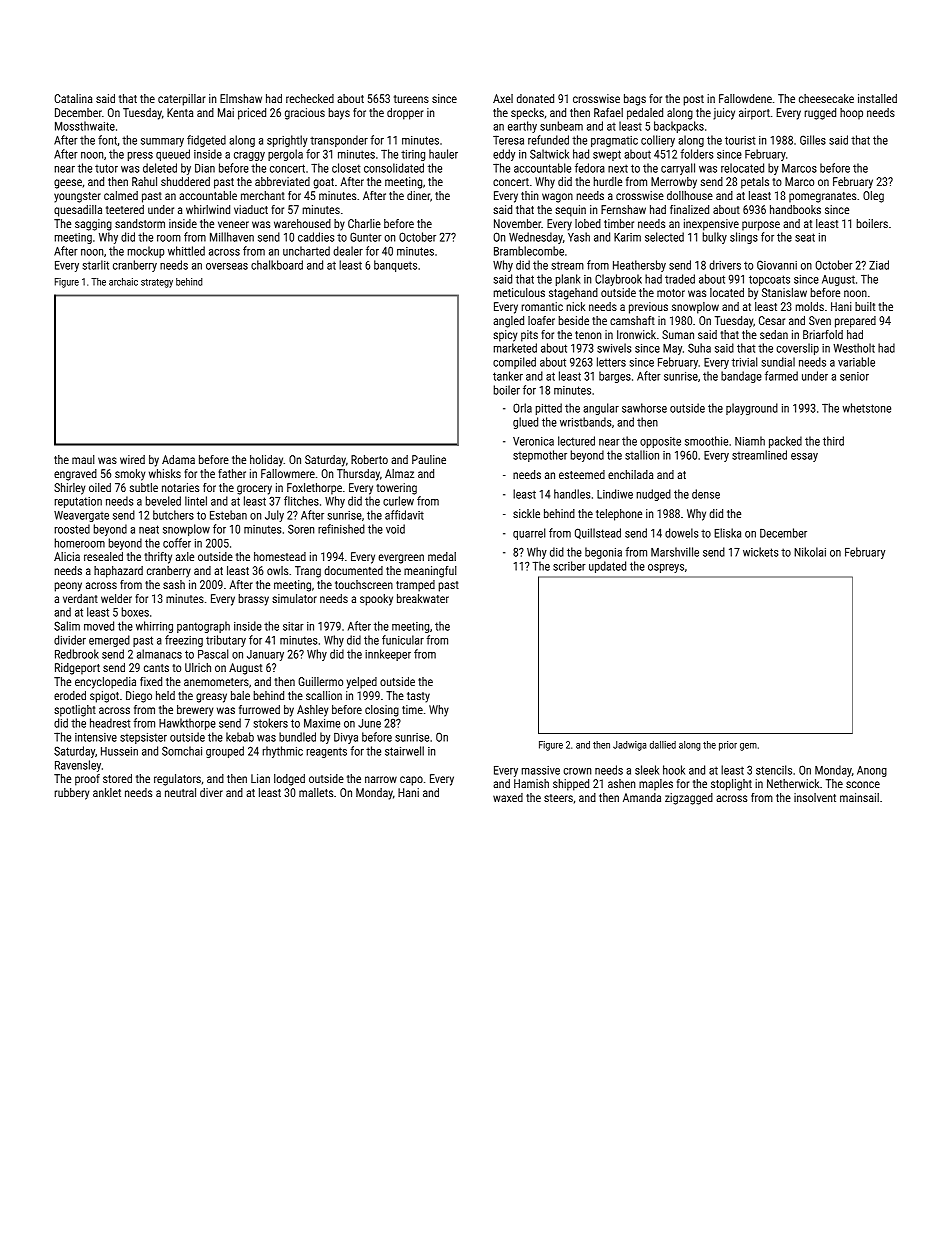 The width and height of the document is (952, 1233). Describe the element at coordinates (123, 282) in the document. I see `archaic` at that location.
